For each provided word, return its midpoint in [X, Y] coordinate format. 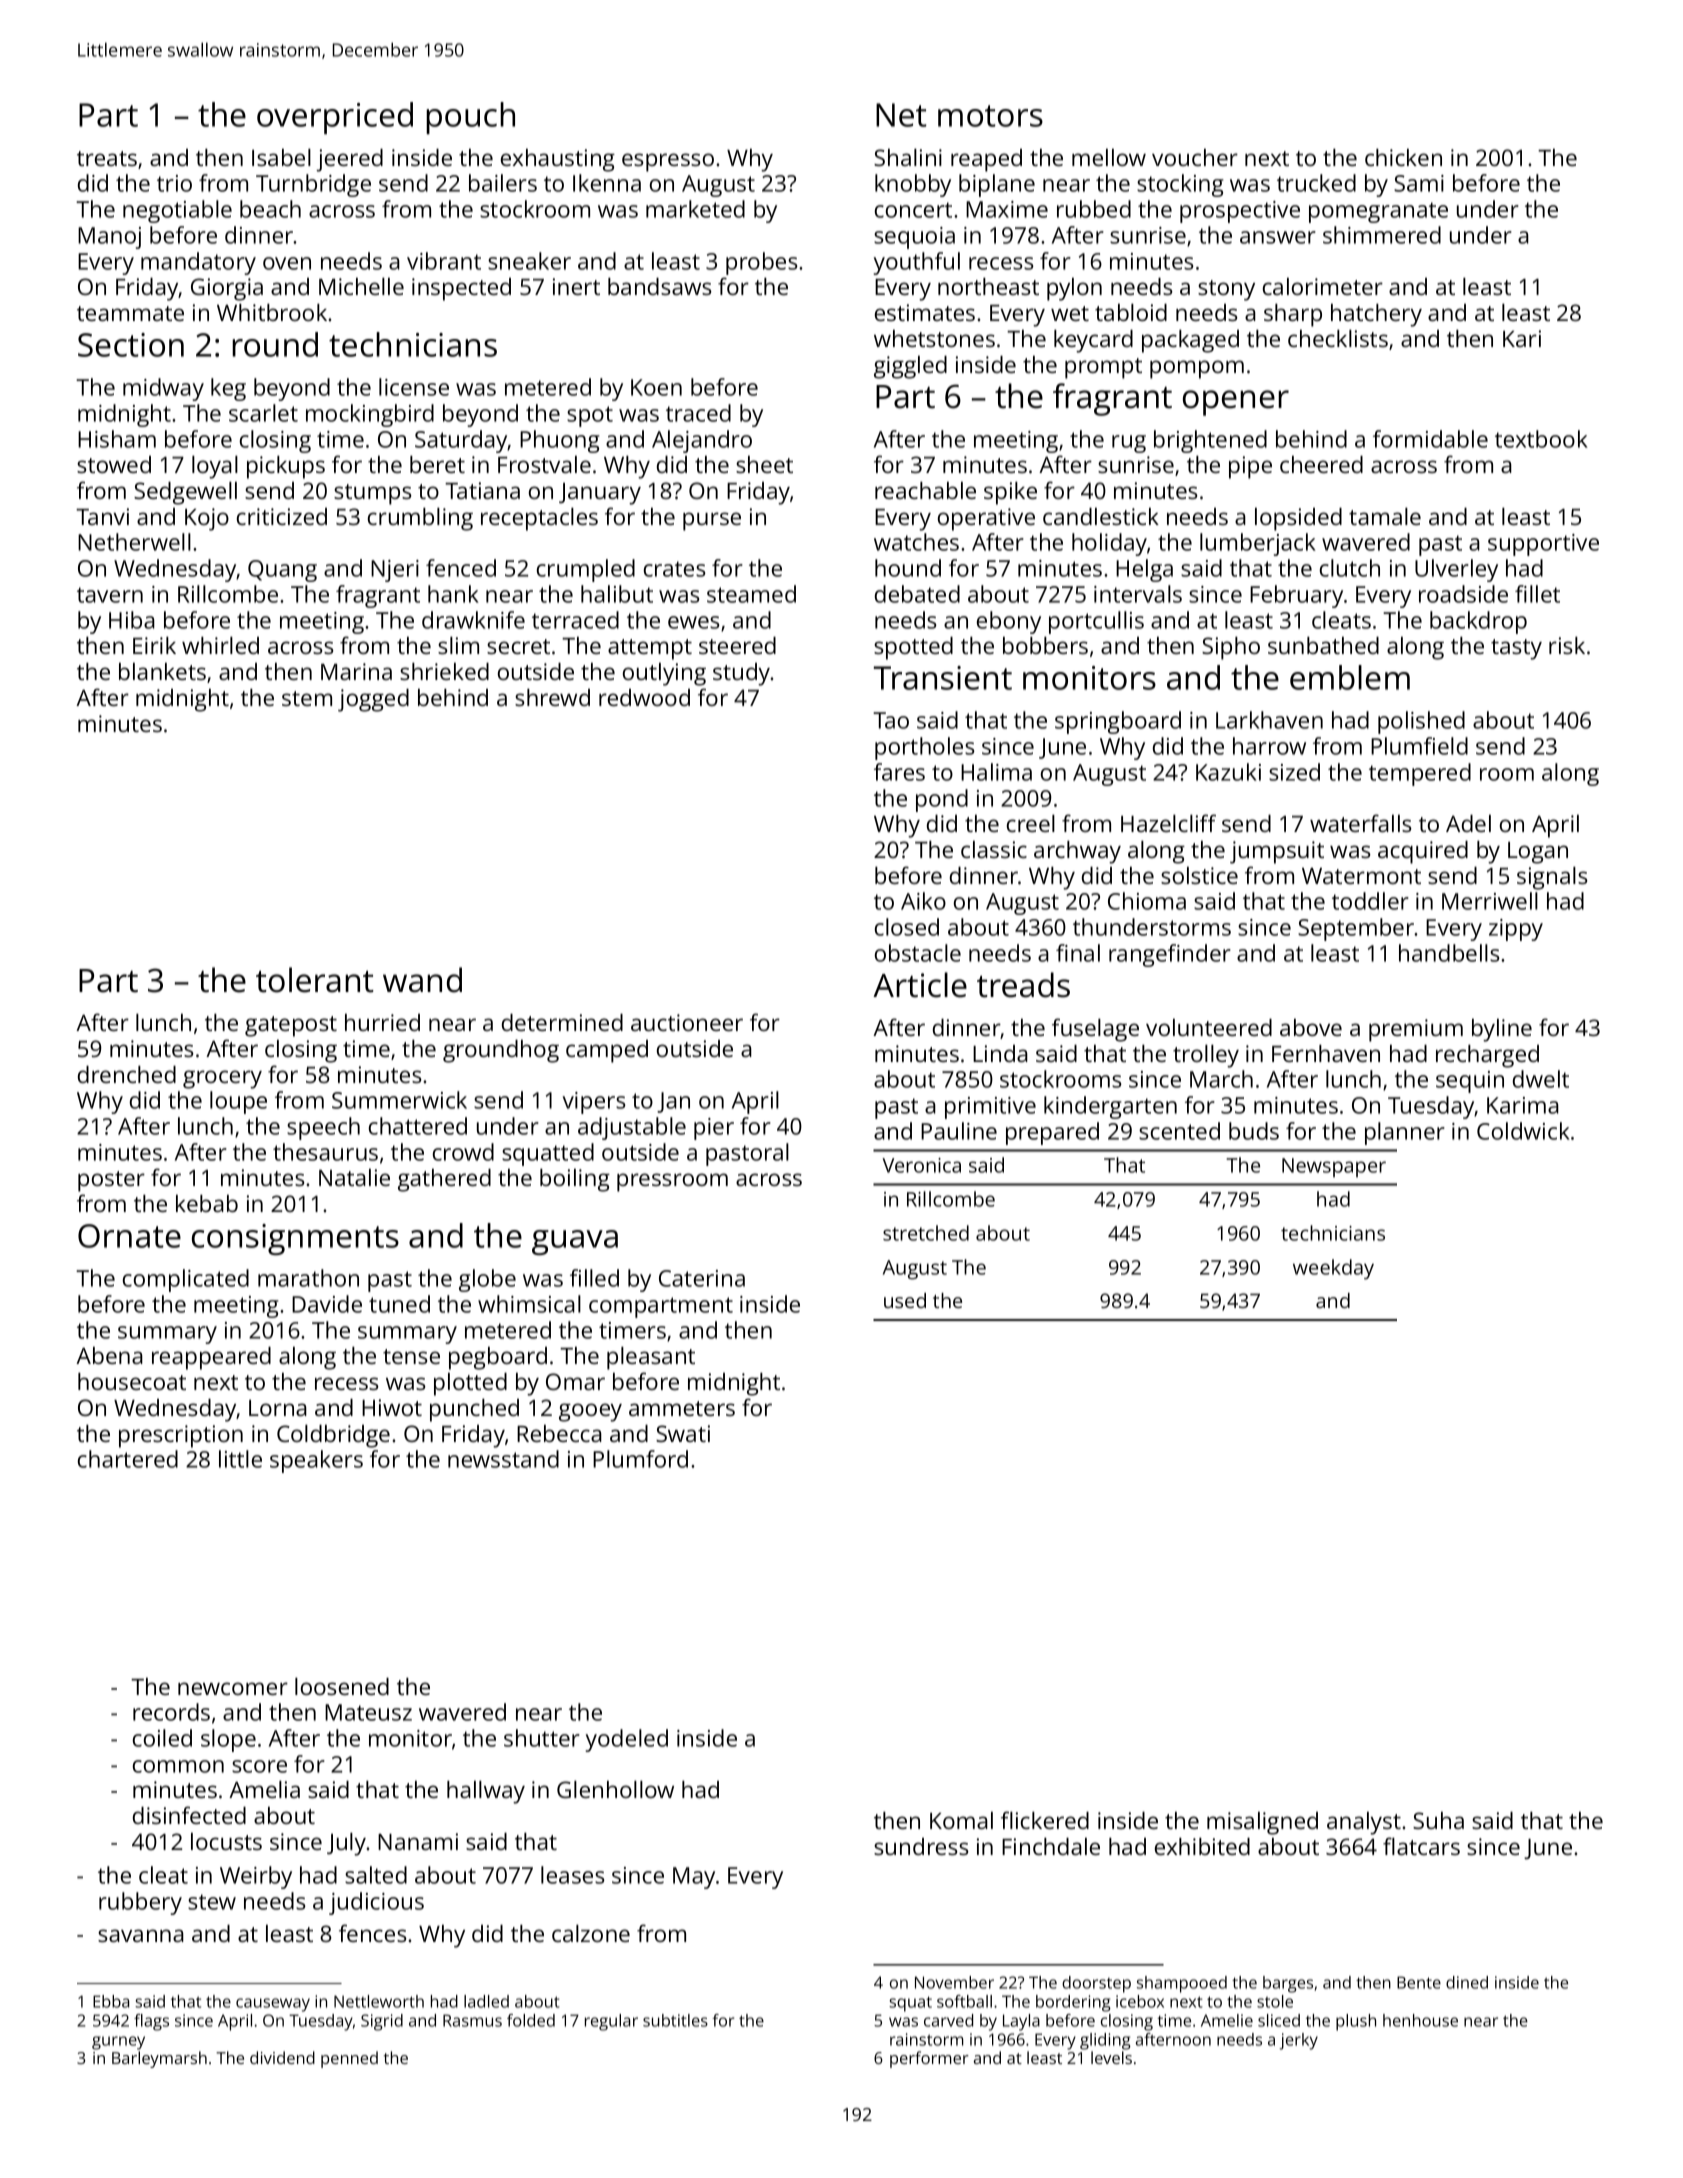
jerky [1299, 2041]
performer [929, 2059]
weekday [1333, 1269]
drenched [127, 1074]
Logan [1538, 853]
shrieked [444, 671]
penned [349, 2059]
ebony [1009, 622]
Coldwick [1523, 1131]
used [905, 1300]
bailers [503, 183]
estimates [925, 312]
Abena [109, 1355]
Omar [575, 1381]
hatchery [1376, 315]
